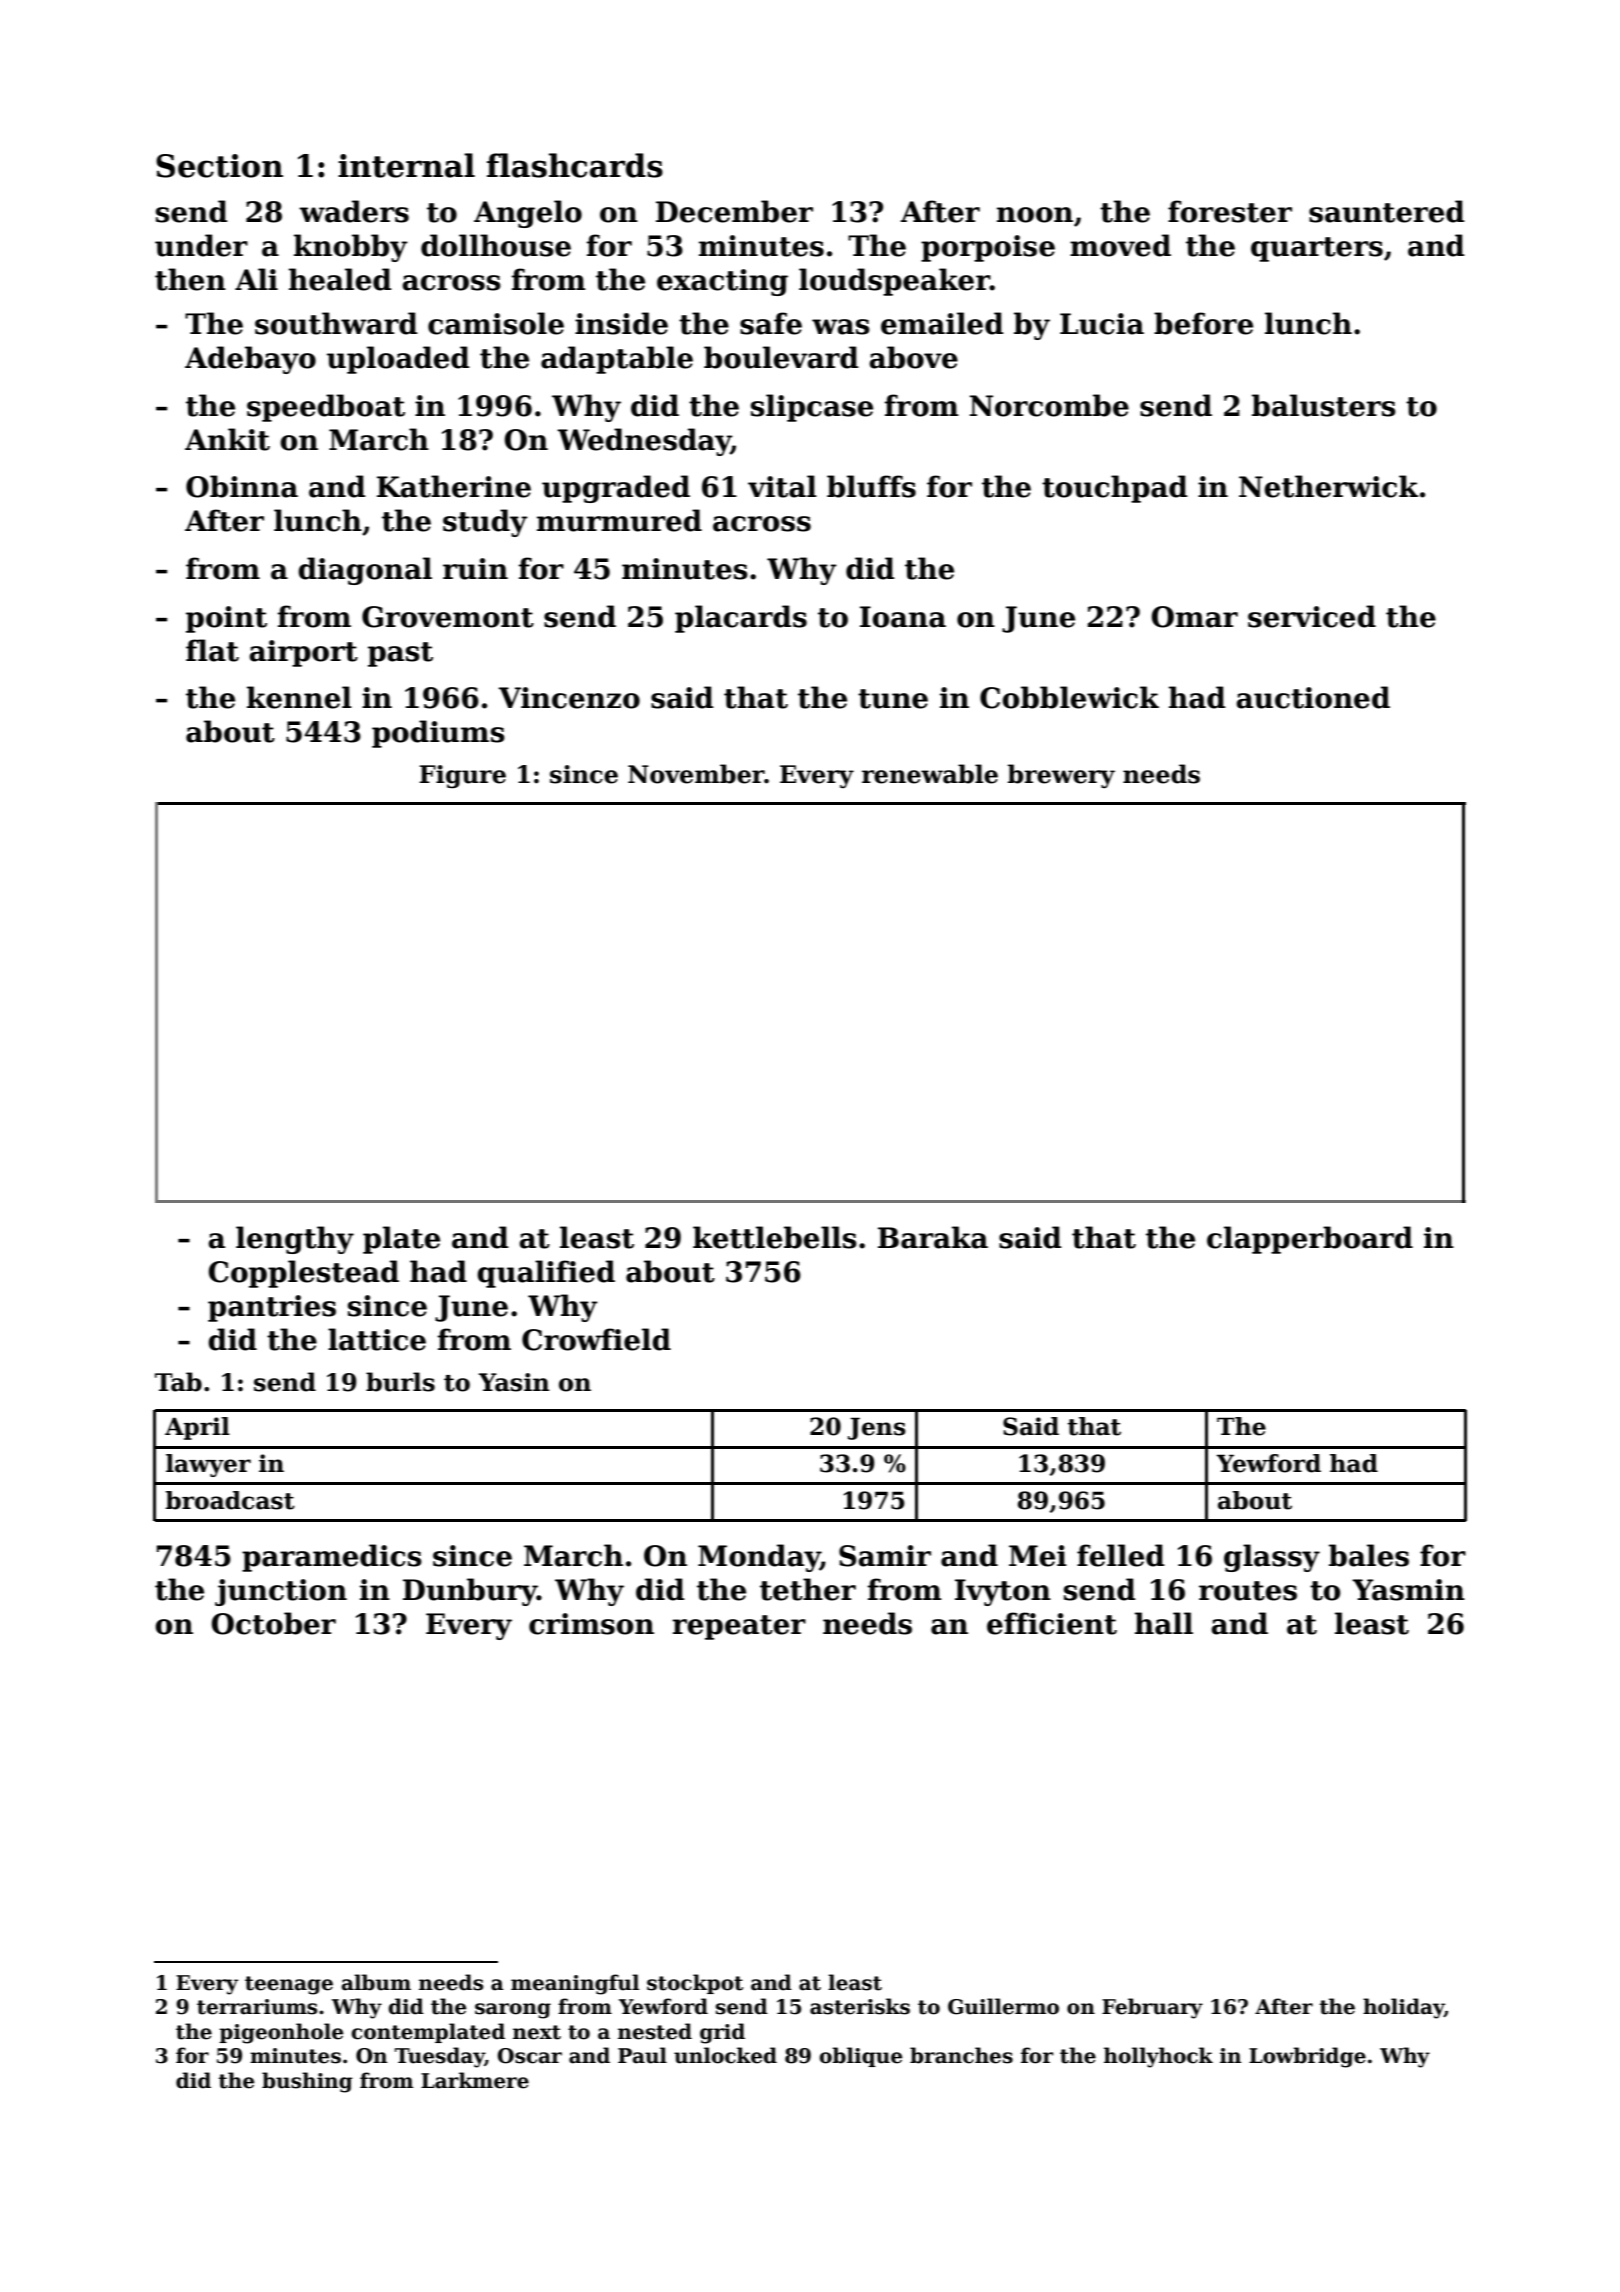  What do you see at coordinates (1052, 1623) in the screenshot?
I see `efficient` at bounding box center [1052, 1623].
